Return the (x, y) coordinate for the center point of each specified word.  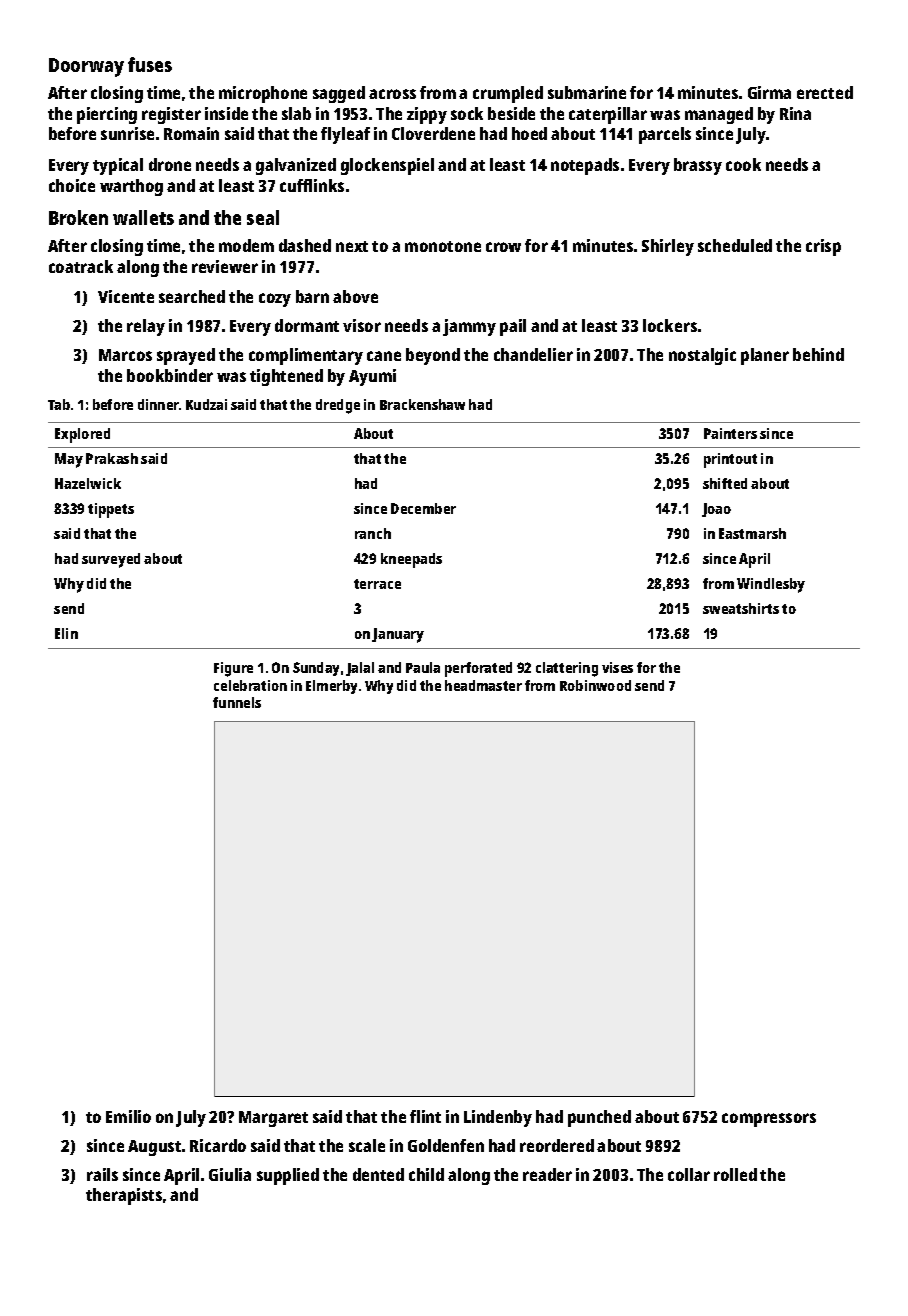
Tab (59, 404)
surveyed (111, 560)
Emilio (128, 1116)
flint (425, 1116)
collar (689, 1174)
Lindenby (498, 1118)
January (398, 635)
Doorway (86, 67)
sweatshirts (741, 608)
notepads (585, 166)
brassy (698, 166)
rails (102, 1174)
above (355, 296)
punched (599, 1118)
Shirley (668, 247)
